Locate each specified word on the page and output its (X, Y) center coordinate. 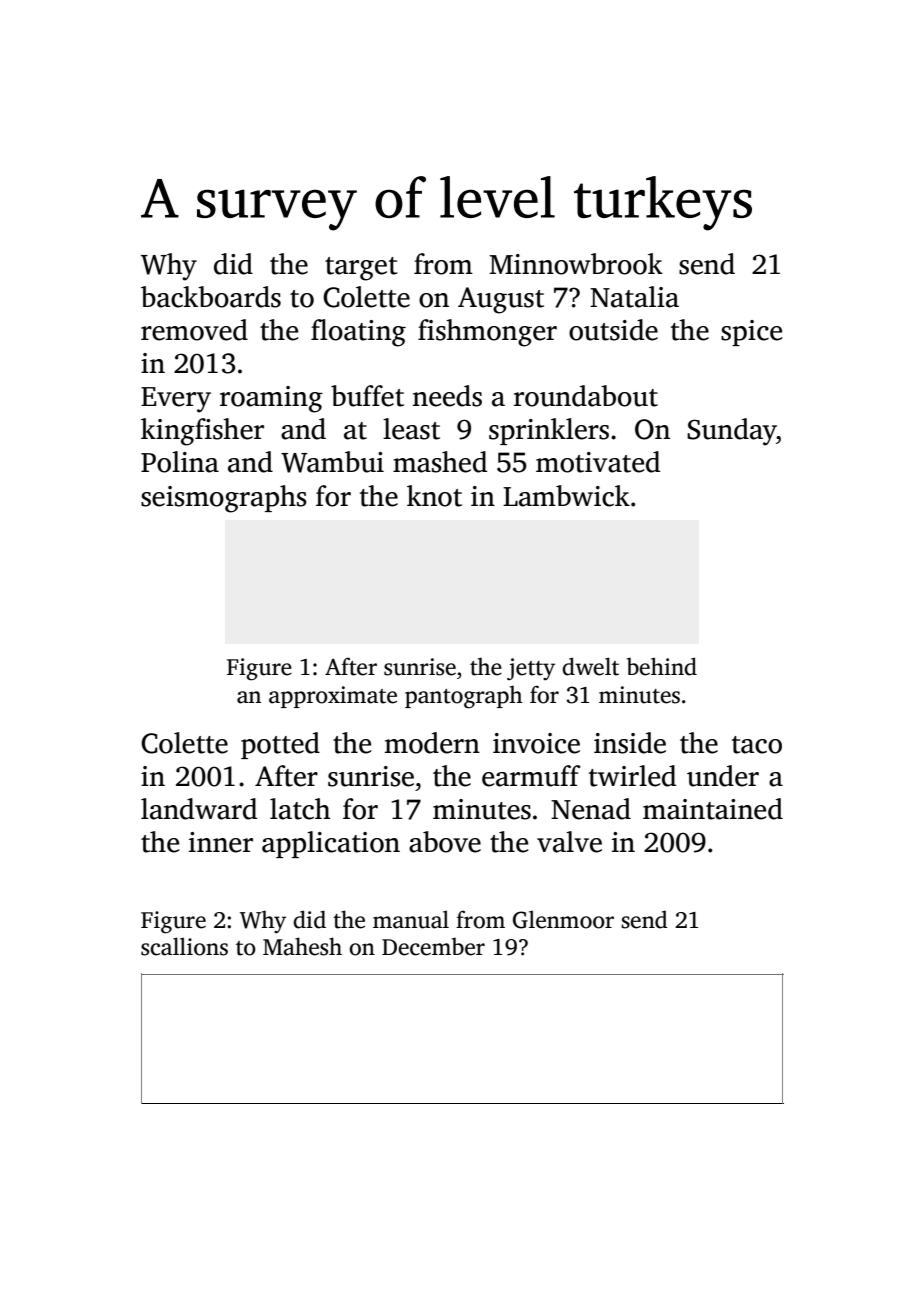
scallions (184, 946)
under (723, 776)
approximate (333, 697)
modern (432, 743)
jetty (531, 669)
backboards (211, 297)
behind (662, 666)
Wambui (332, 462)
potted (280, 745)
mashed (440, 462)
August (501, 300)
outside (613, 330)
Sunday (732, 432)
